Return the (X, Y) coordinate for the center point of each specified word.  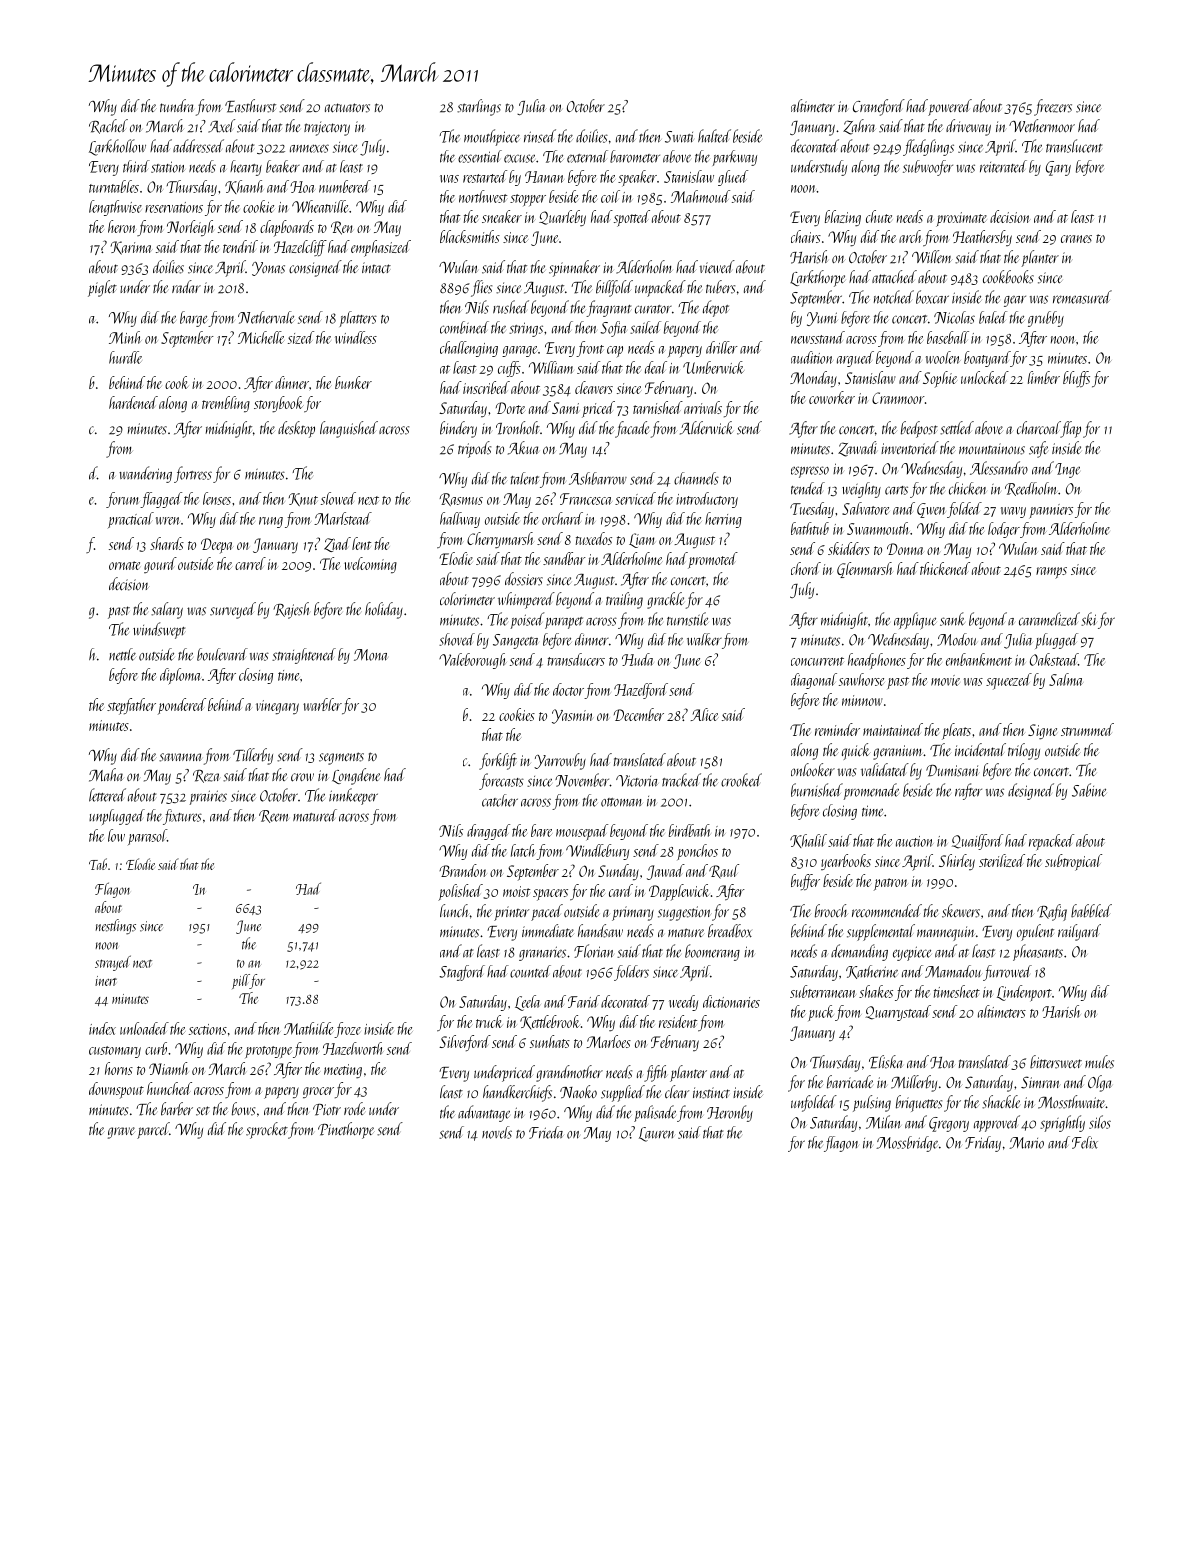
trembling (226, 404)
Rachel (108, 126)
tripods (474, 449)
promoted (713, 560)
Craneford (879, 107)
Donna (905, 549)
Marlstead (343, 518)
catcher (500, 800)
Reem (274, 816)
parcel (153, 1130)
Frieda (546, 1132)
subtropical (1073, 862)
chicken (967, 488)
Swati (679, 137)
